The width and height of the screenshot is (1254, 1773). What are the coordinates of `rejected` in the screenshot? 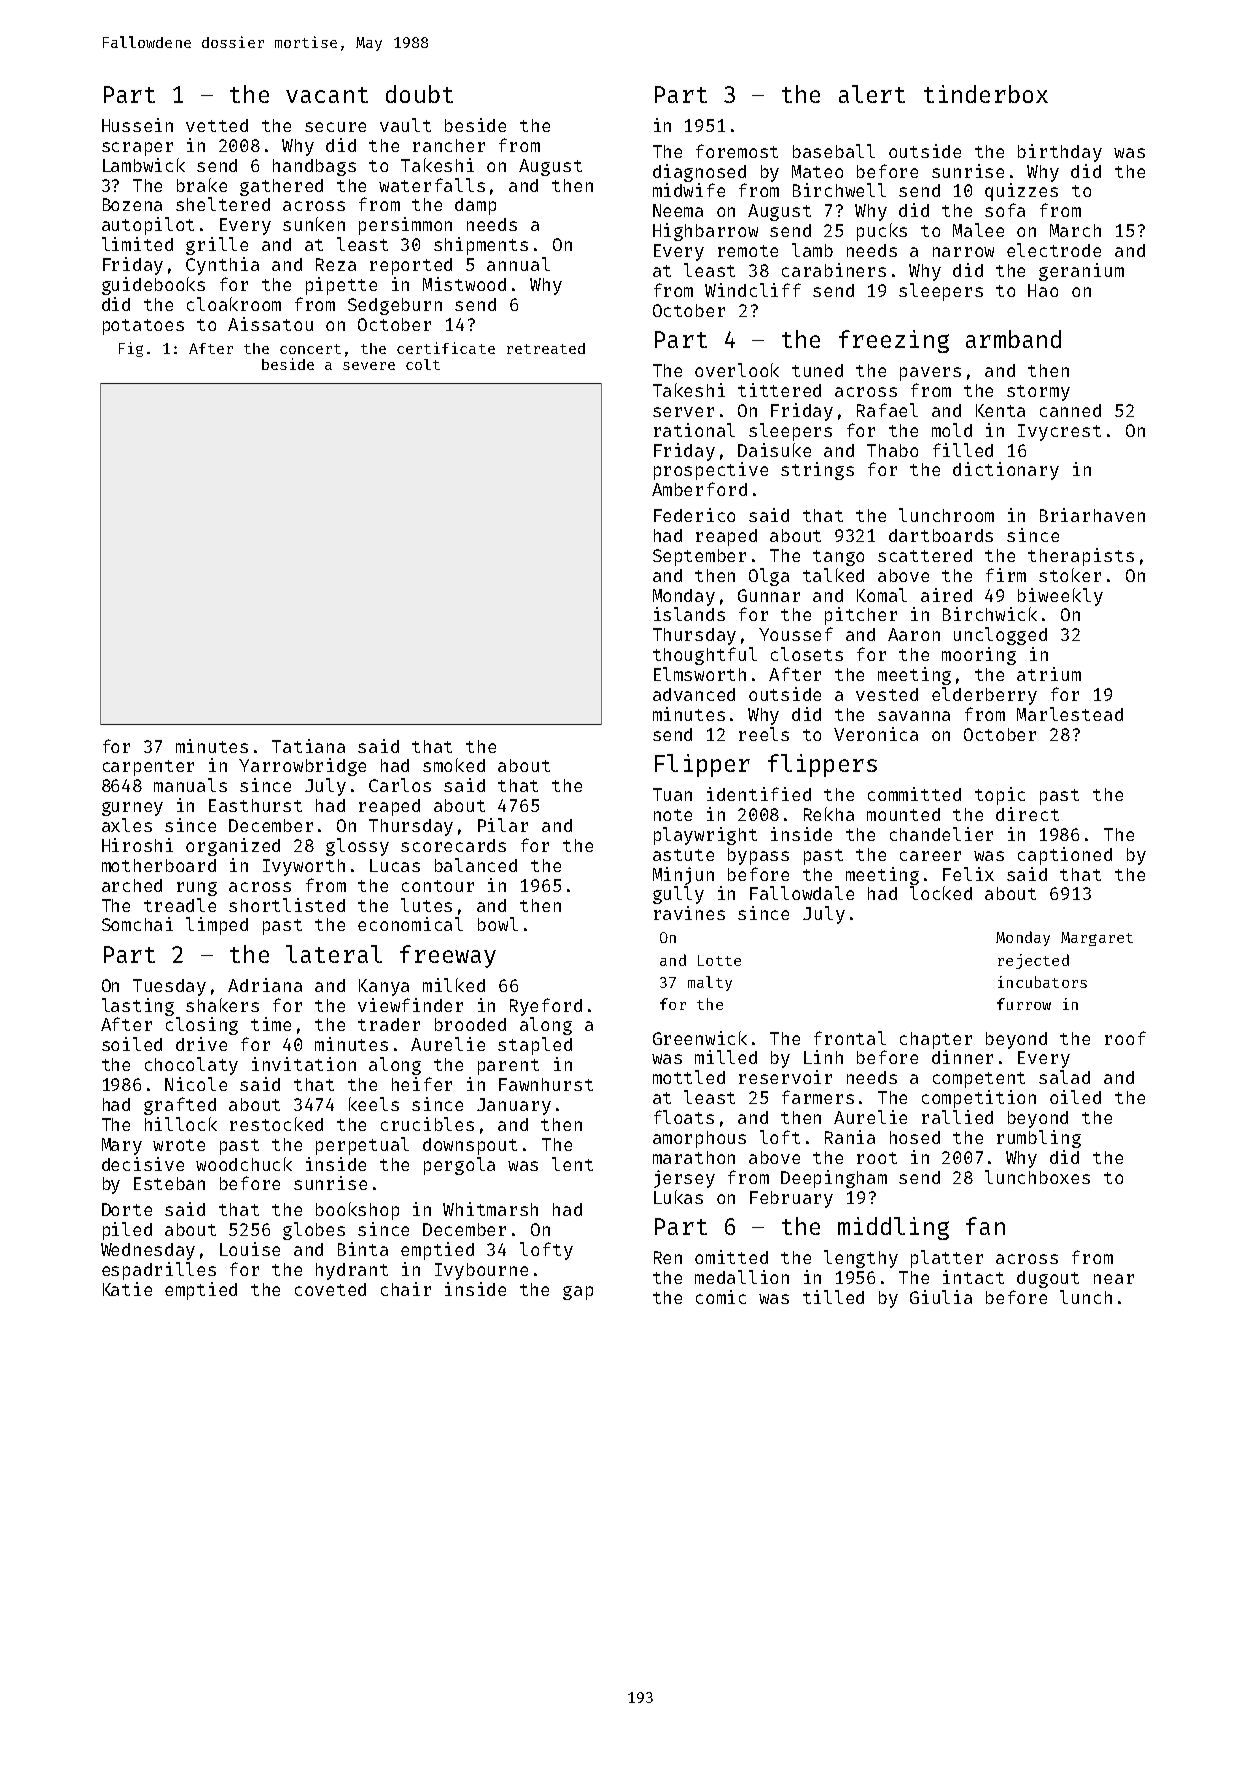 It's located at (1033, 961).
